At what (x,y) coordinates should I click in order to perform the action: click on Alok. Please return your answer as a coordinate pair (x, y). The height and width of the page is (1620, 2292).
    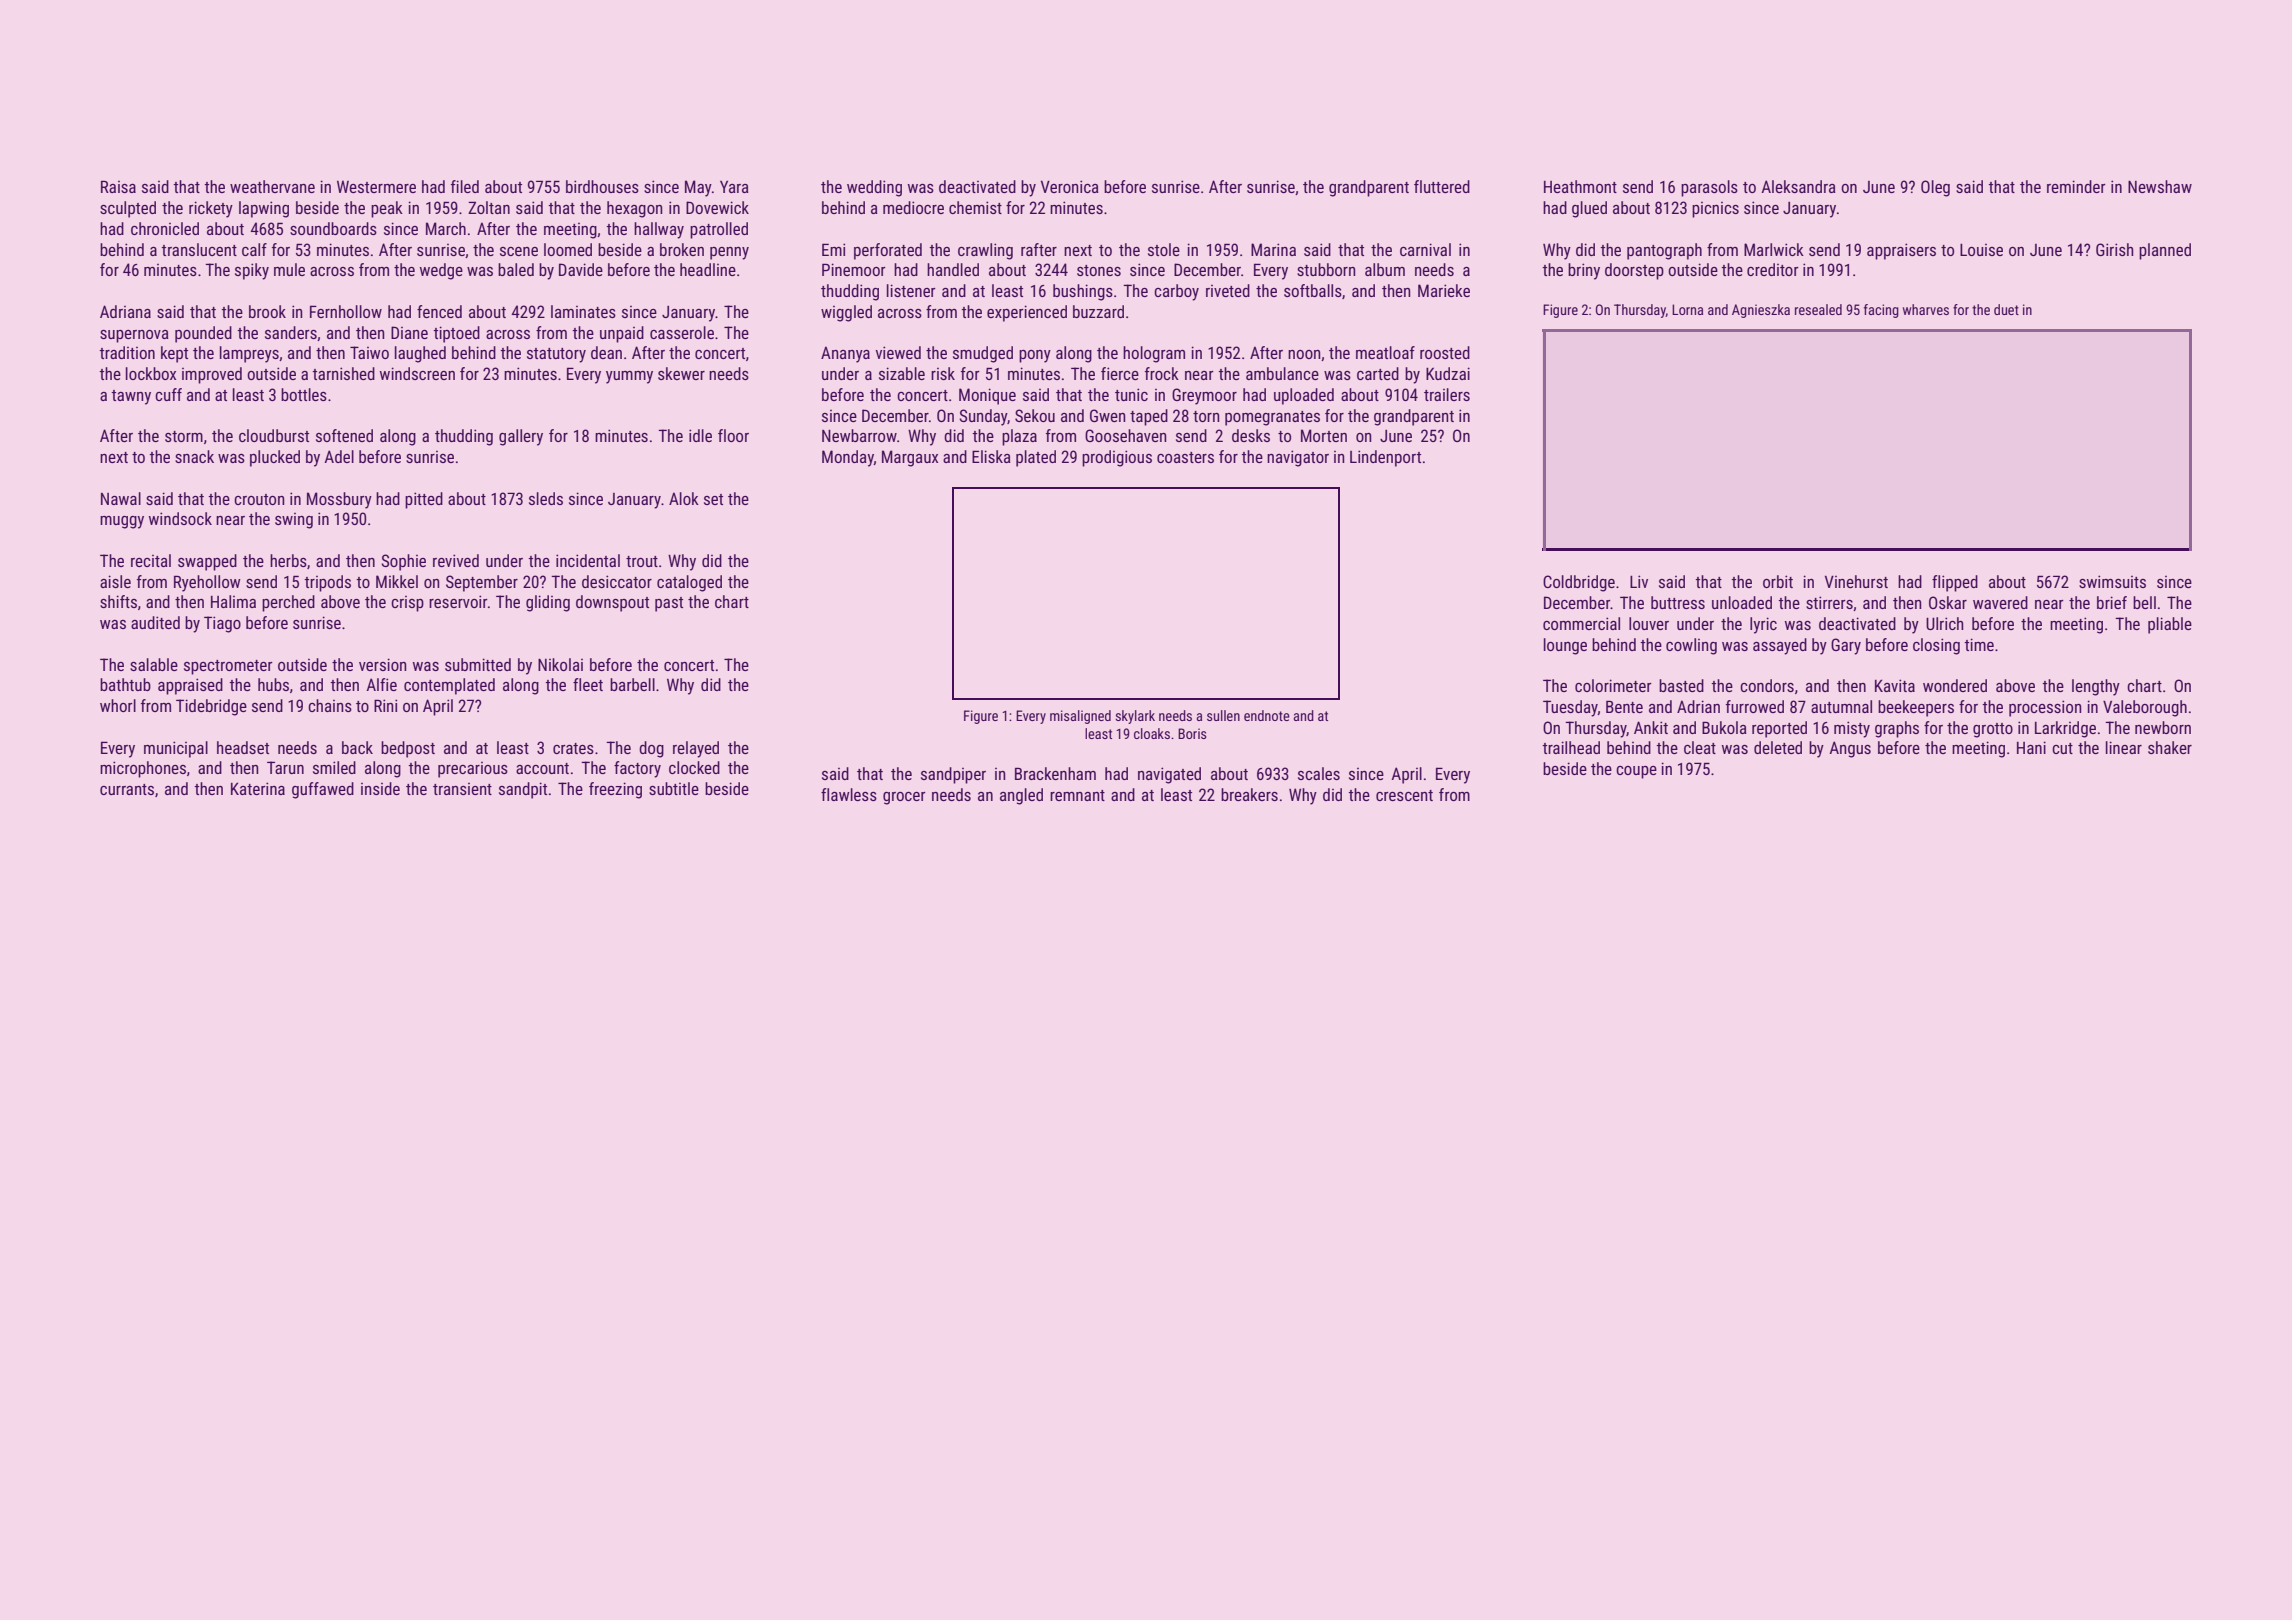
    Looking at the image, I should click on (684, 498).
